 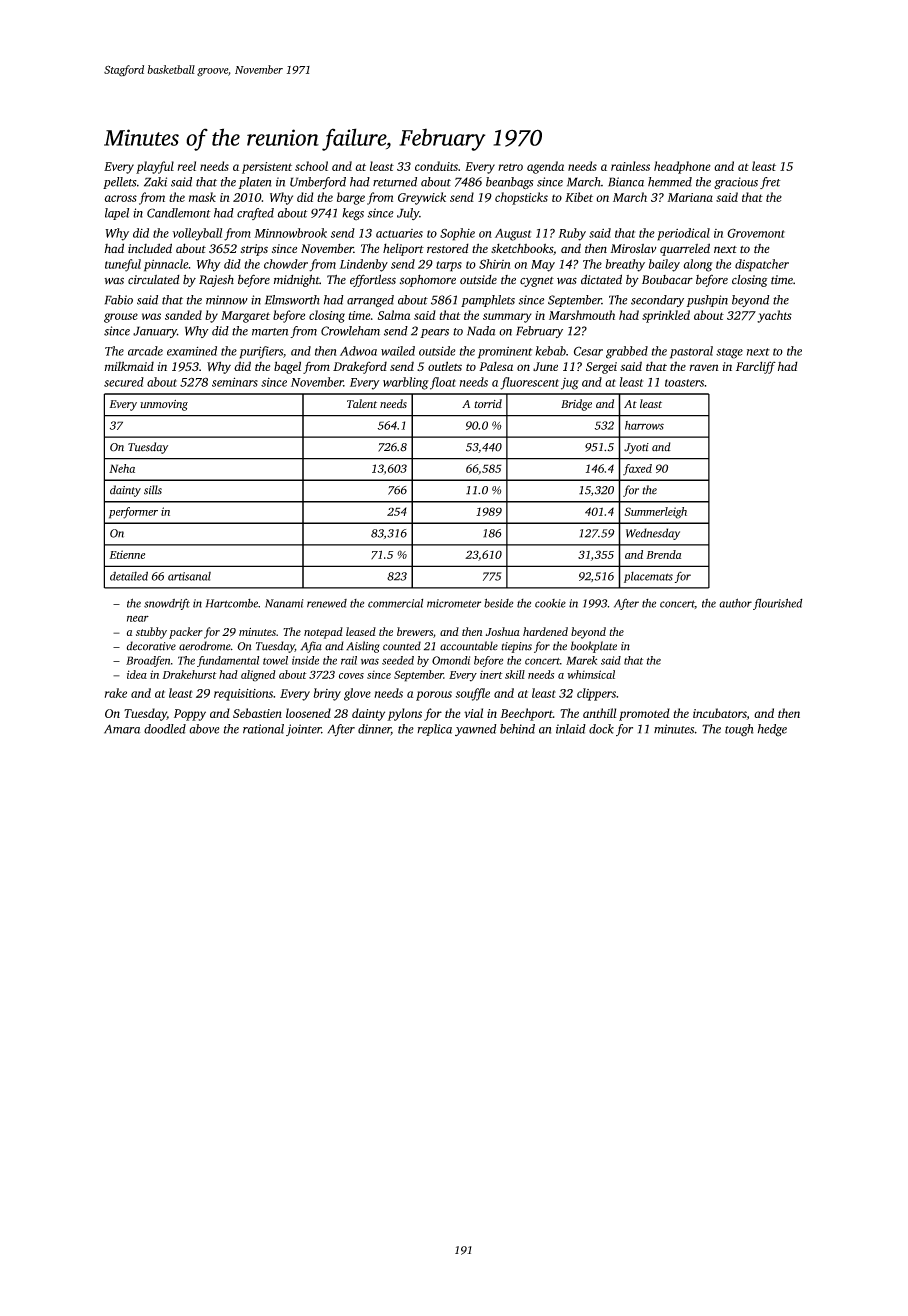 I want to click on torrid, so click(x=488, y=403).
